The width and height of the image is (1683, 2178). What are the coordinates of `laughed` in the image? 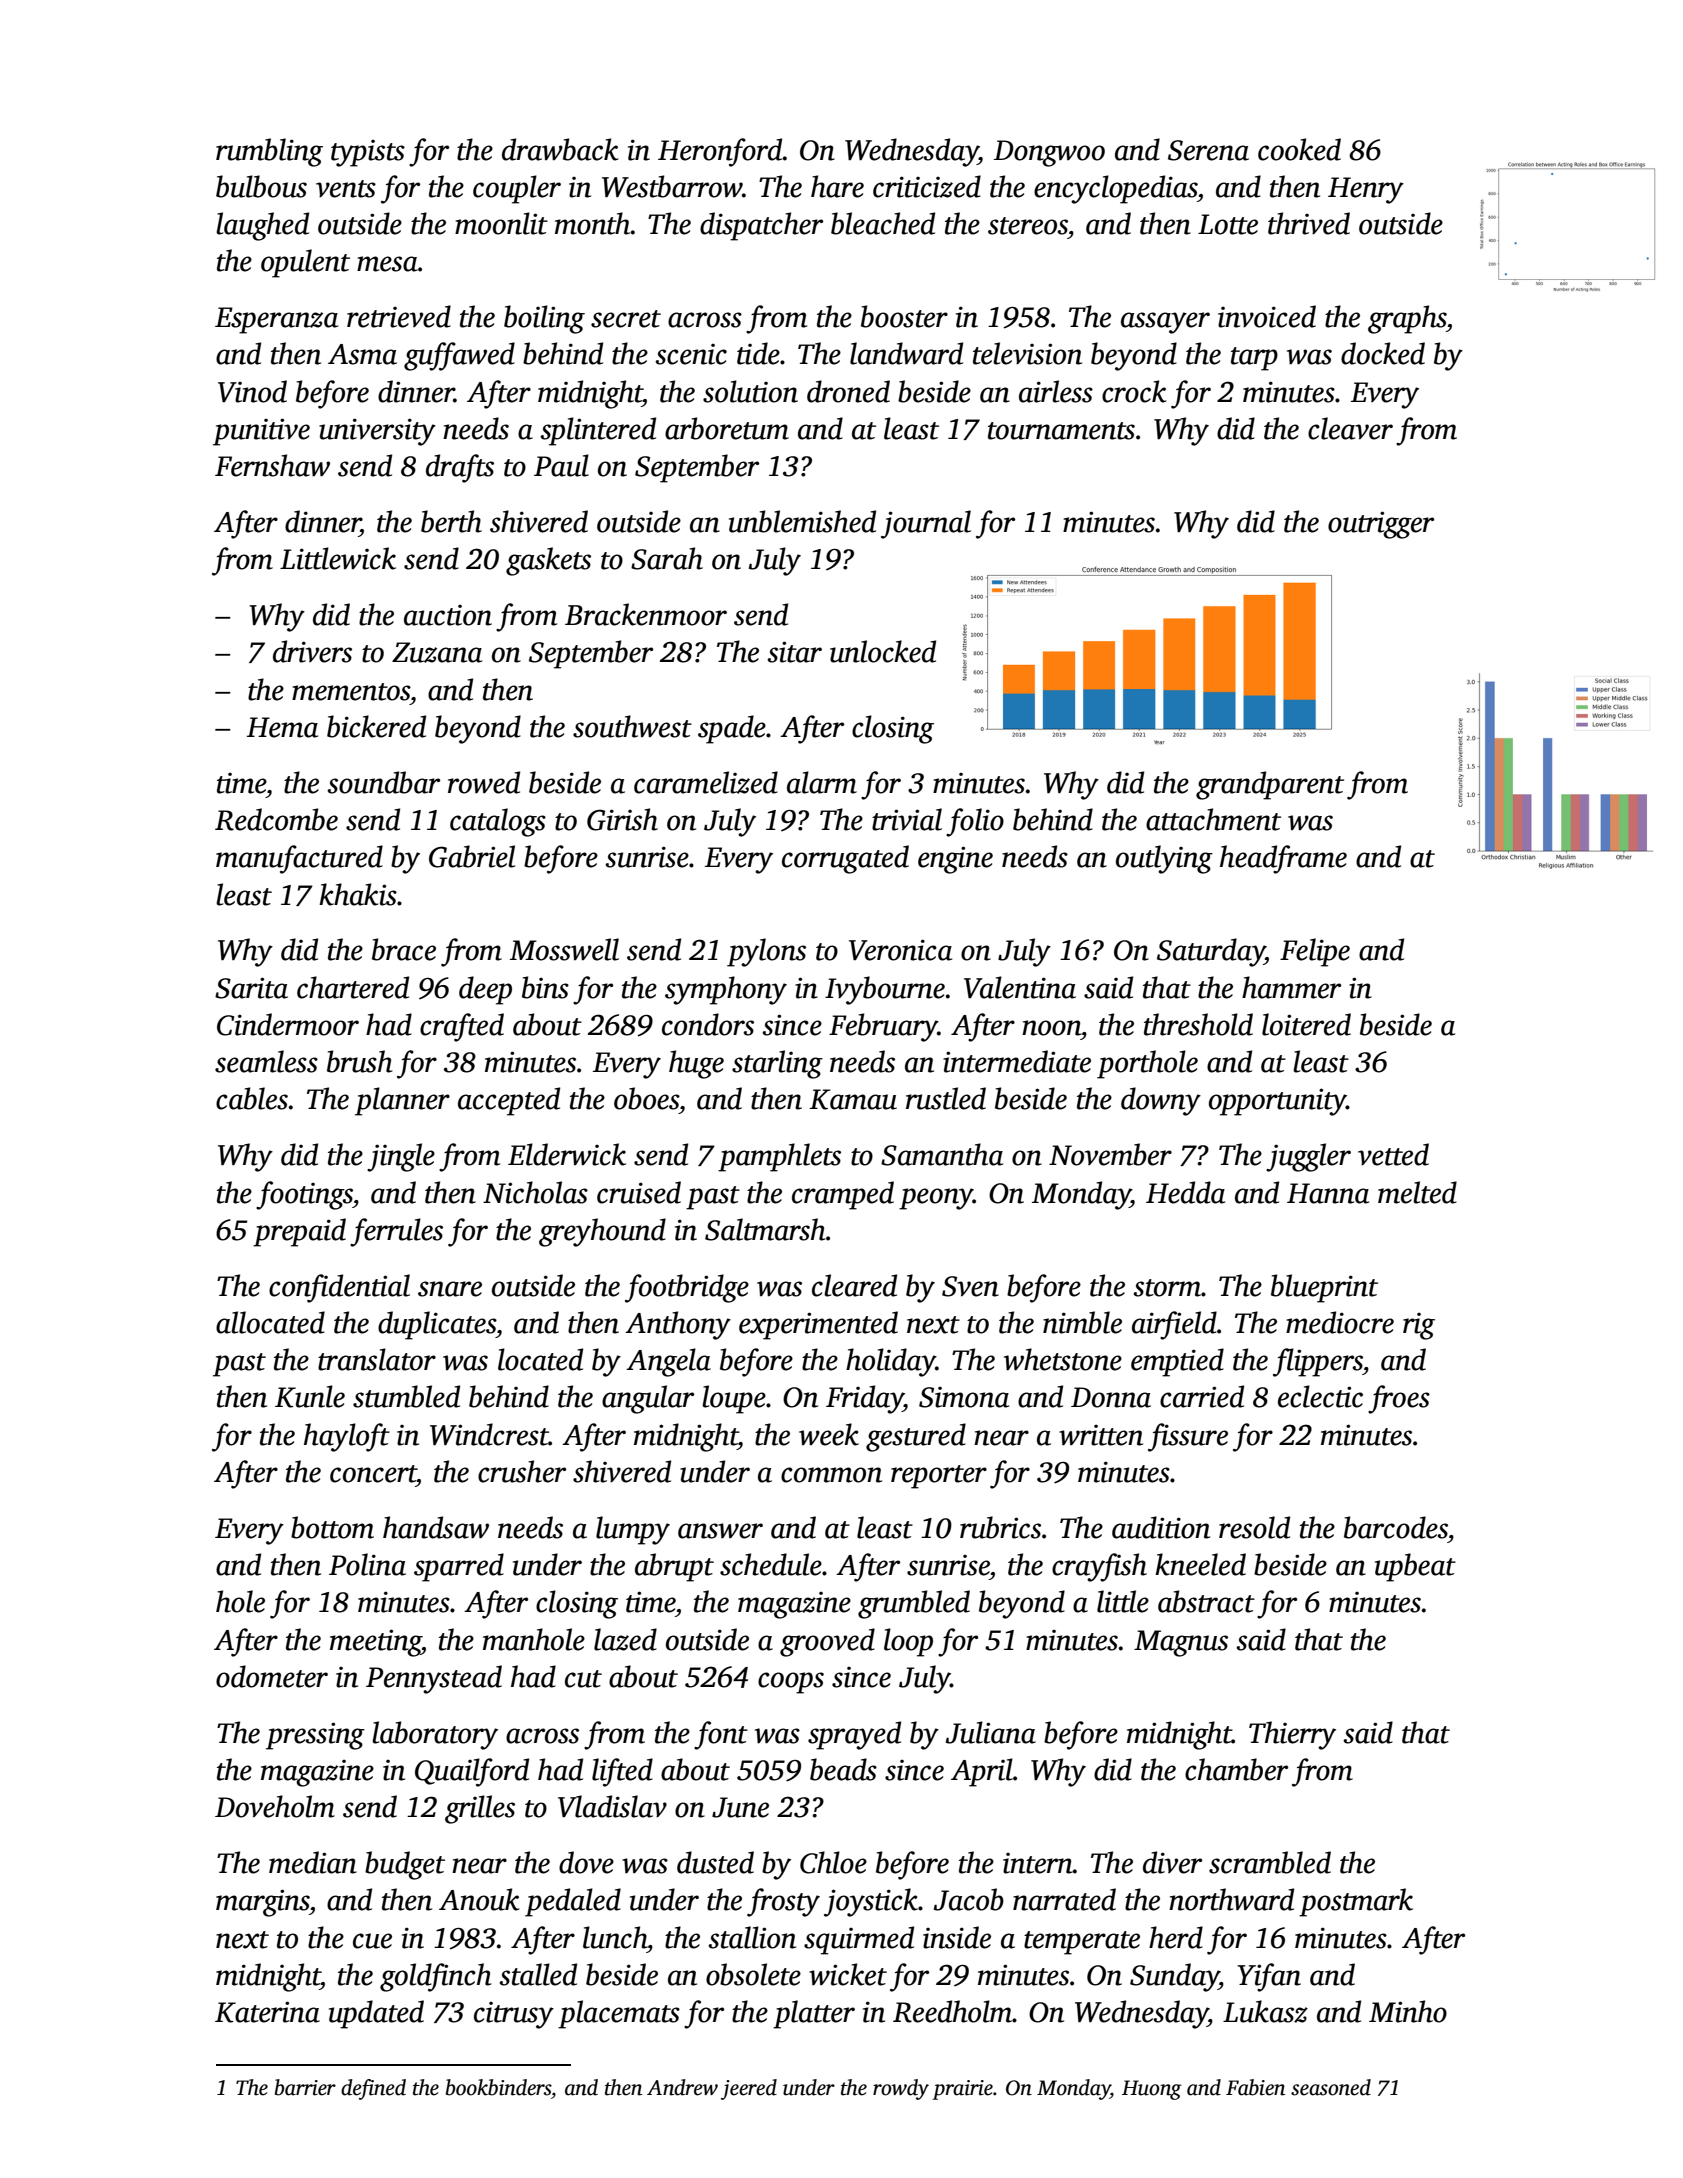 It's located at (262, 226).
